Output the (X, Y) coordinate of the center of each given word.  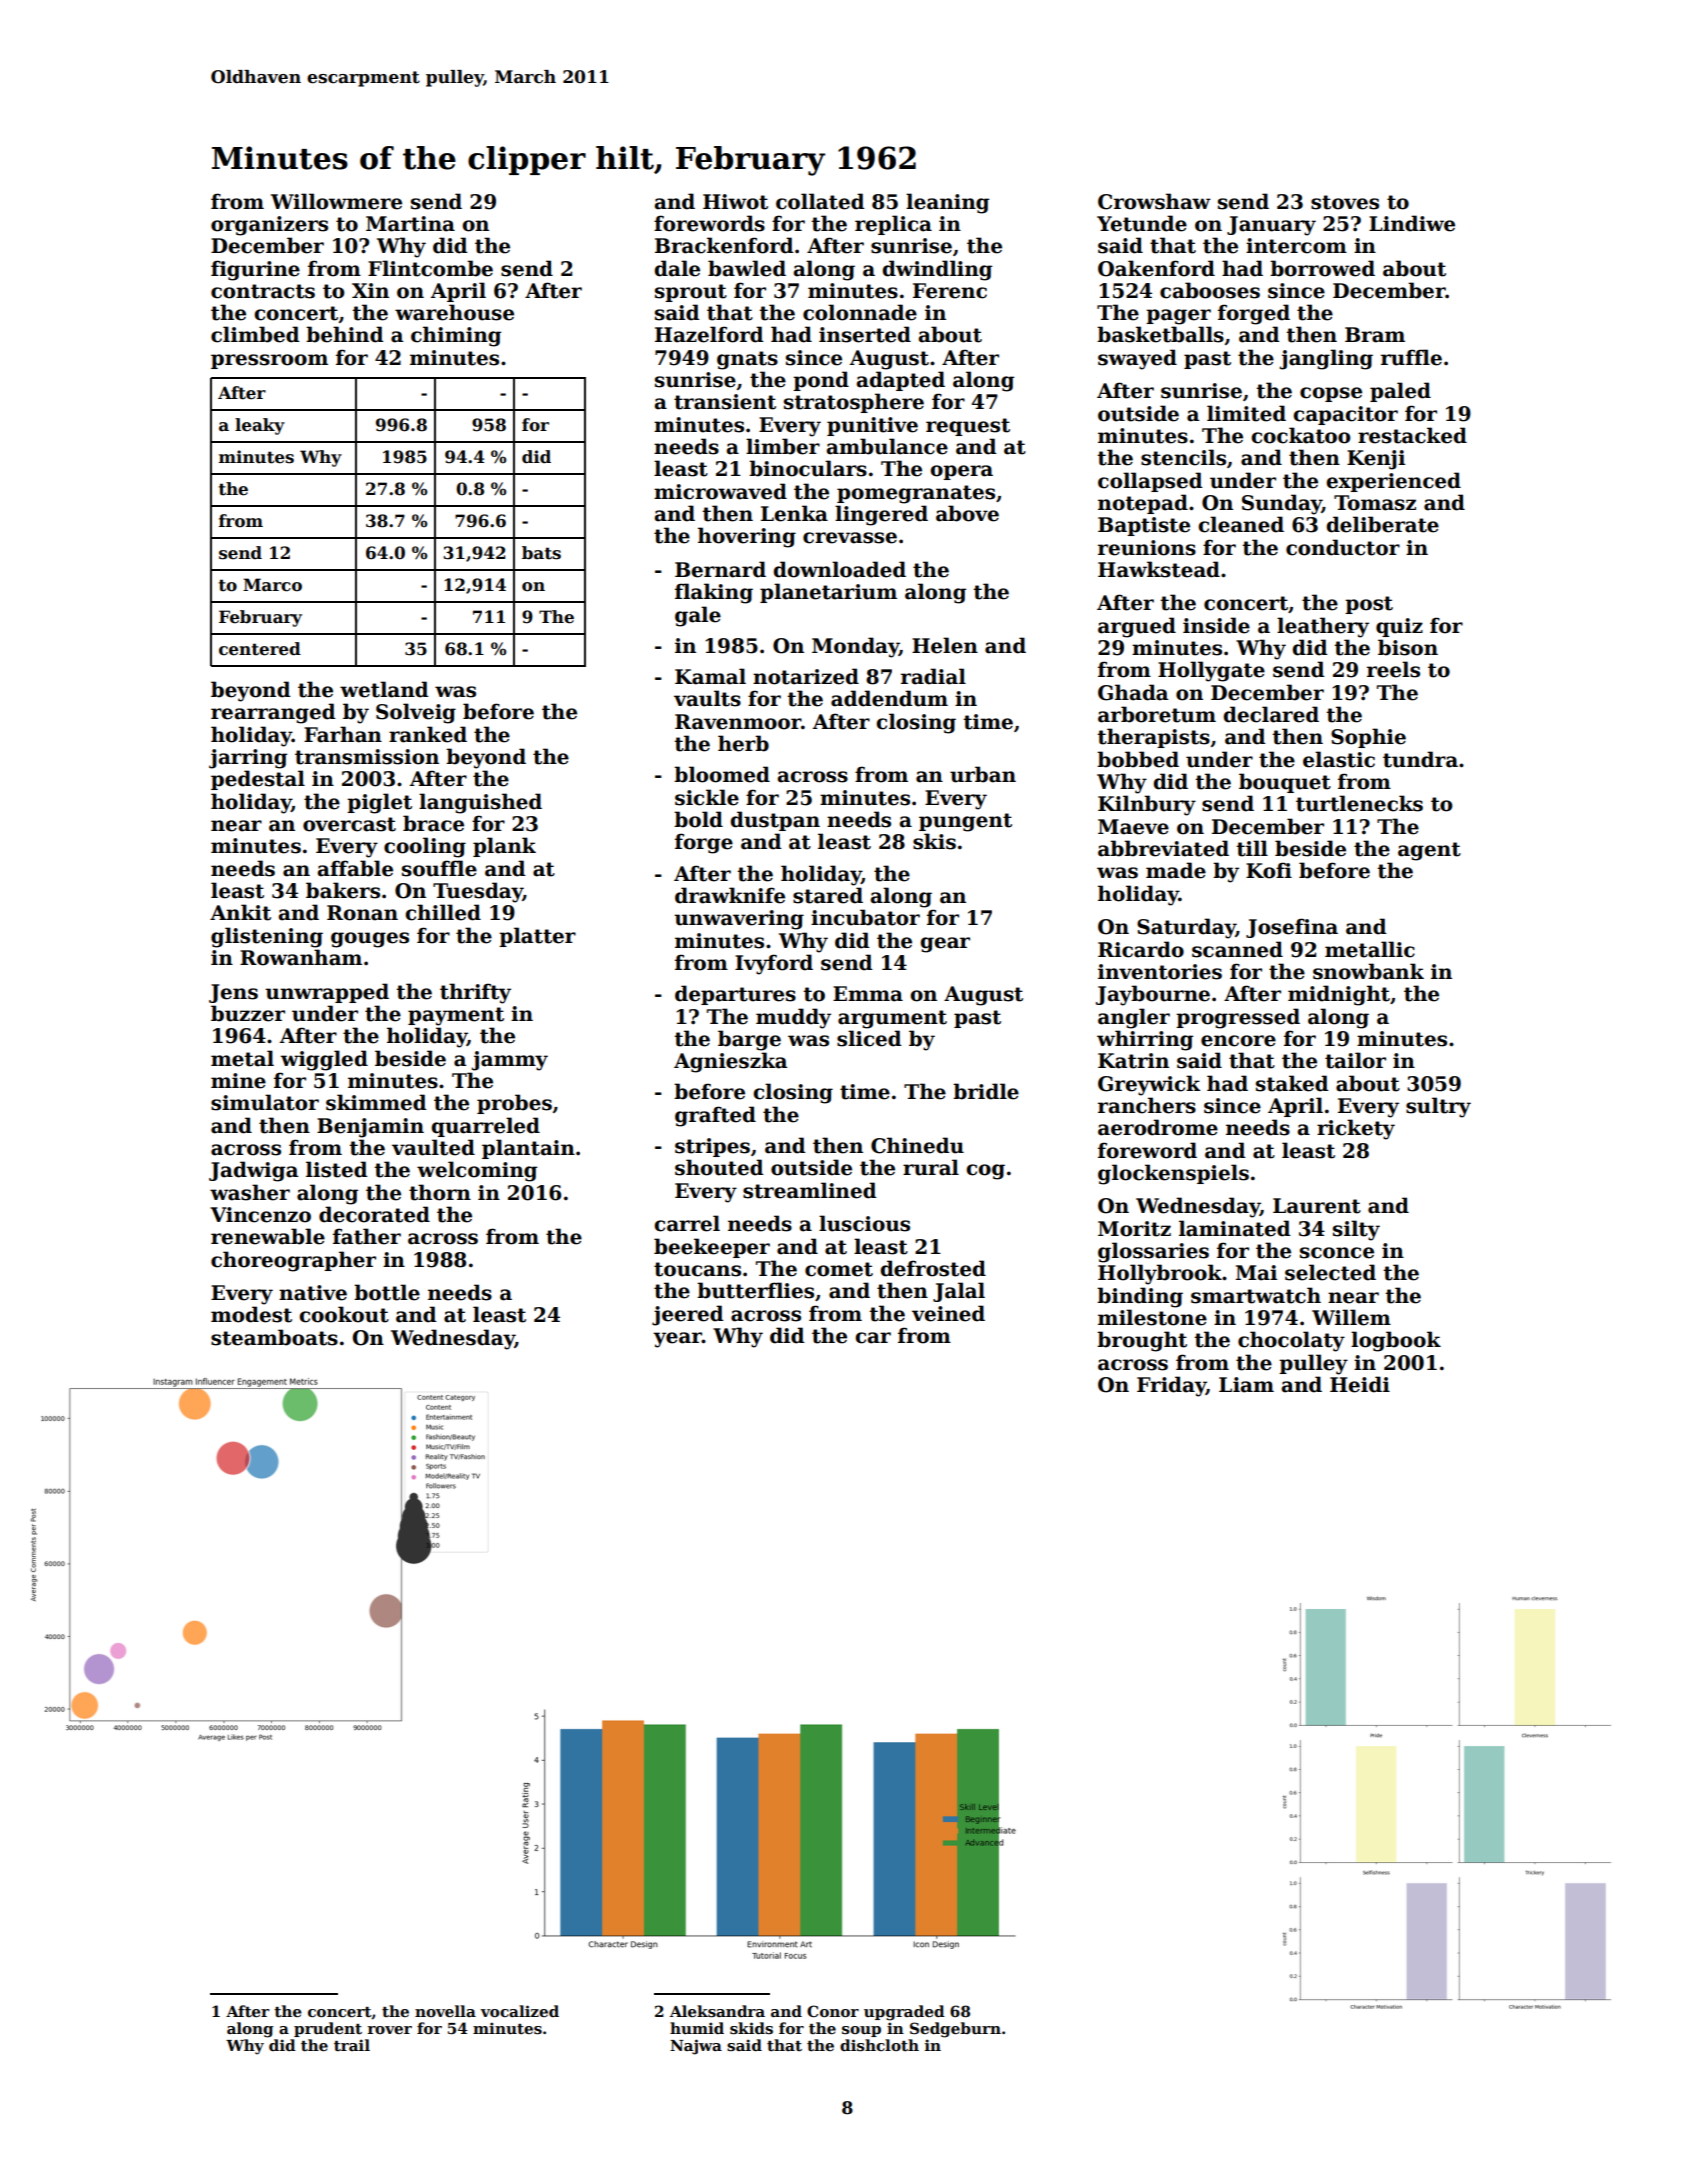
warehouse (454, 312)
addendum (889, 698)
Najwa (696, 2047)
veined (948, 1313)
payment (456, 1016)
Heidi (1360, 1384)
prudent (328, 2029)
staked (1292, 1083)
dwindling (937, 270)
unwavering (739, 920)
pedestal (258, 780)
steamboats (274, 1337)
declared (1271, 714)
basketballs (1160, 334)
